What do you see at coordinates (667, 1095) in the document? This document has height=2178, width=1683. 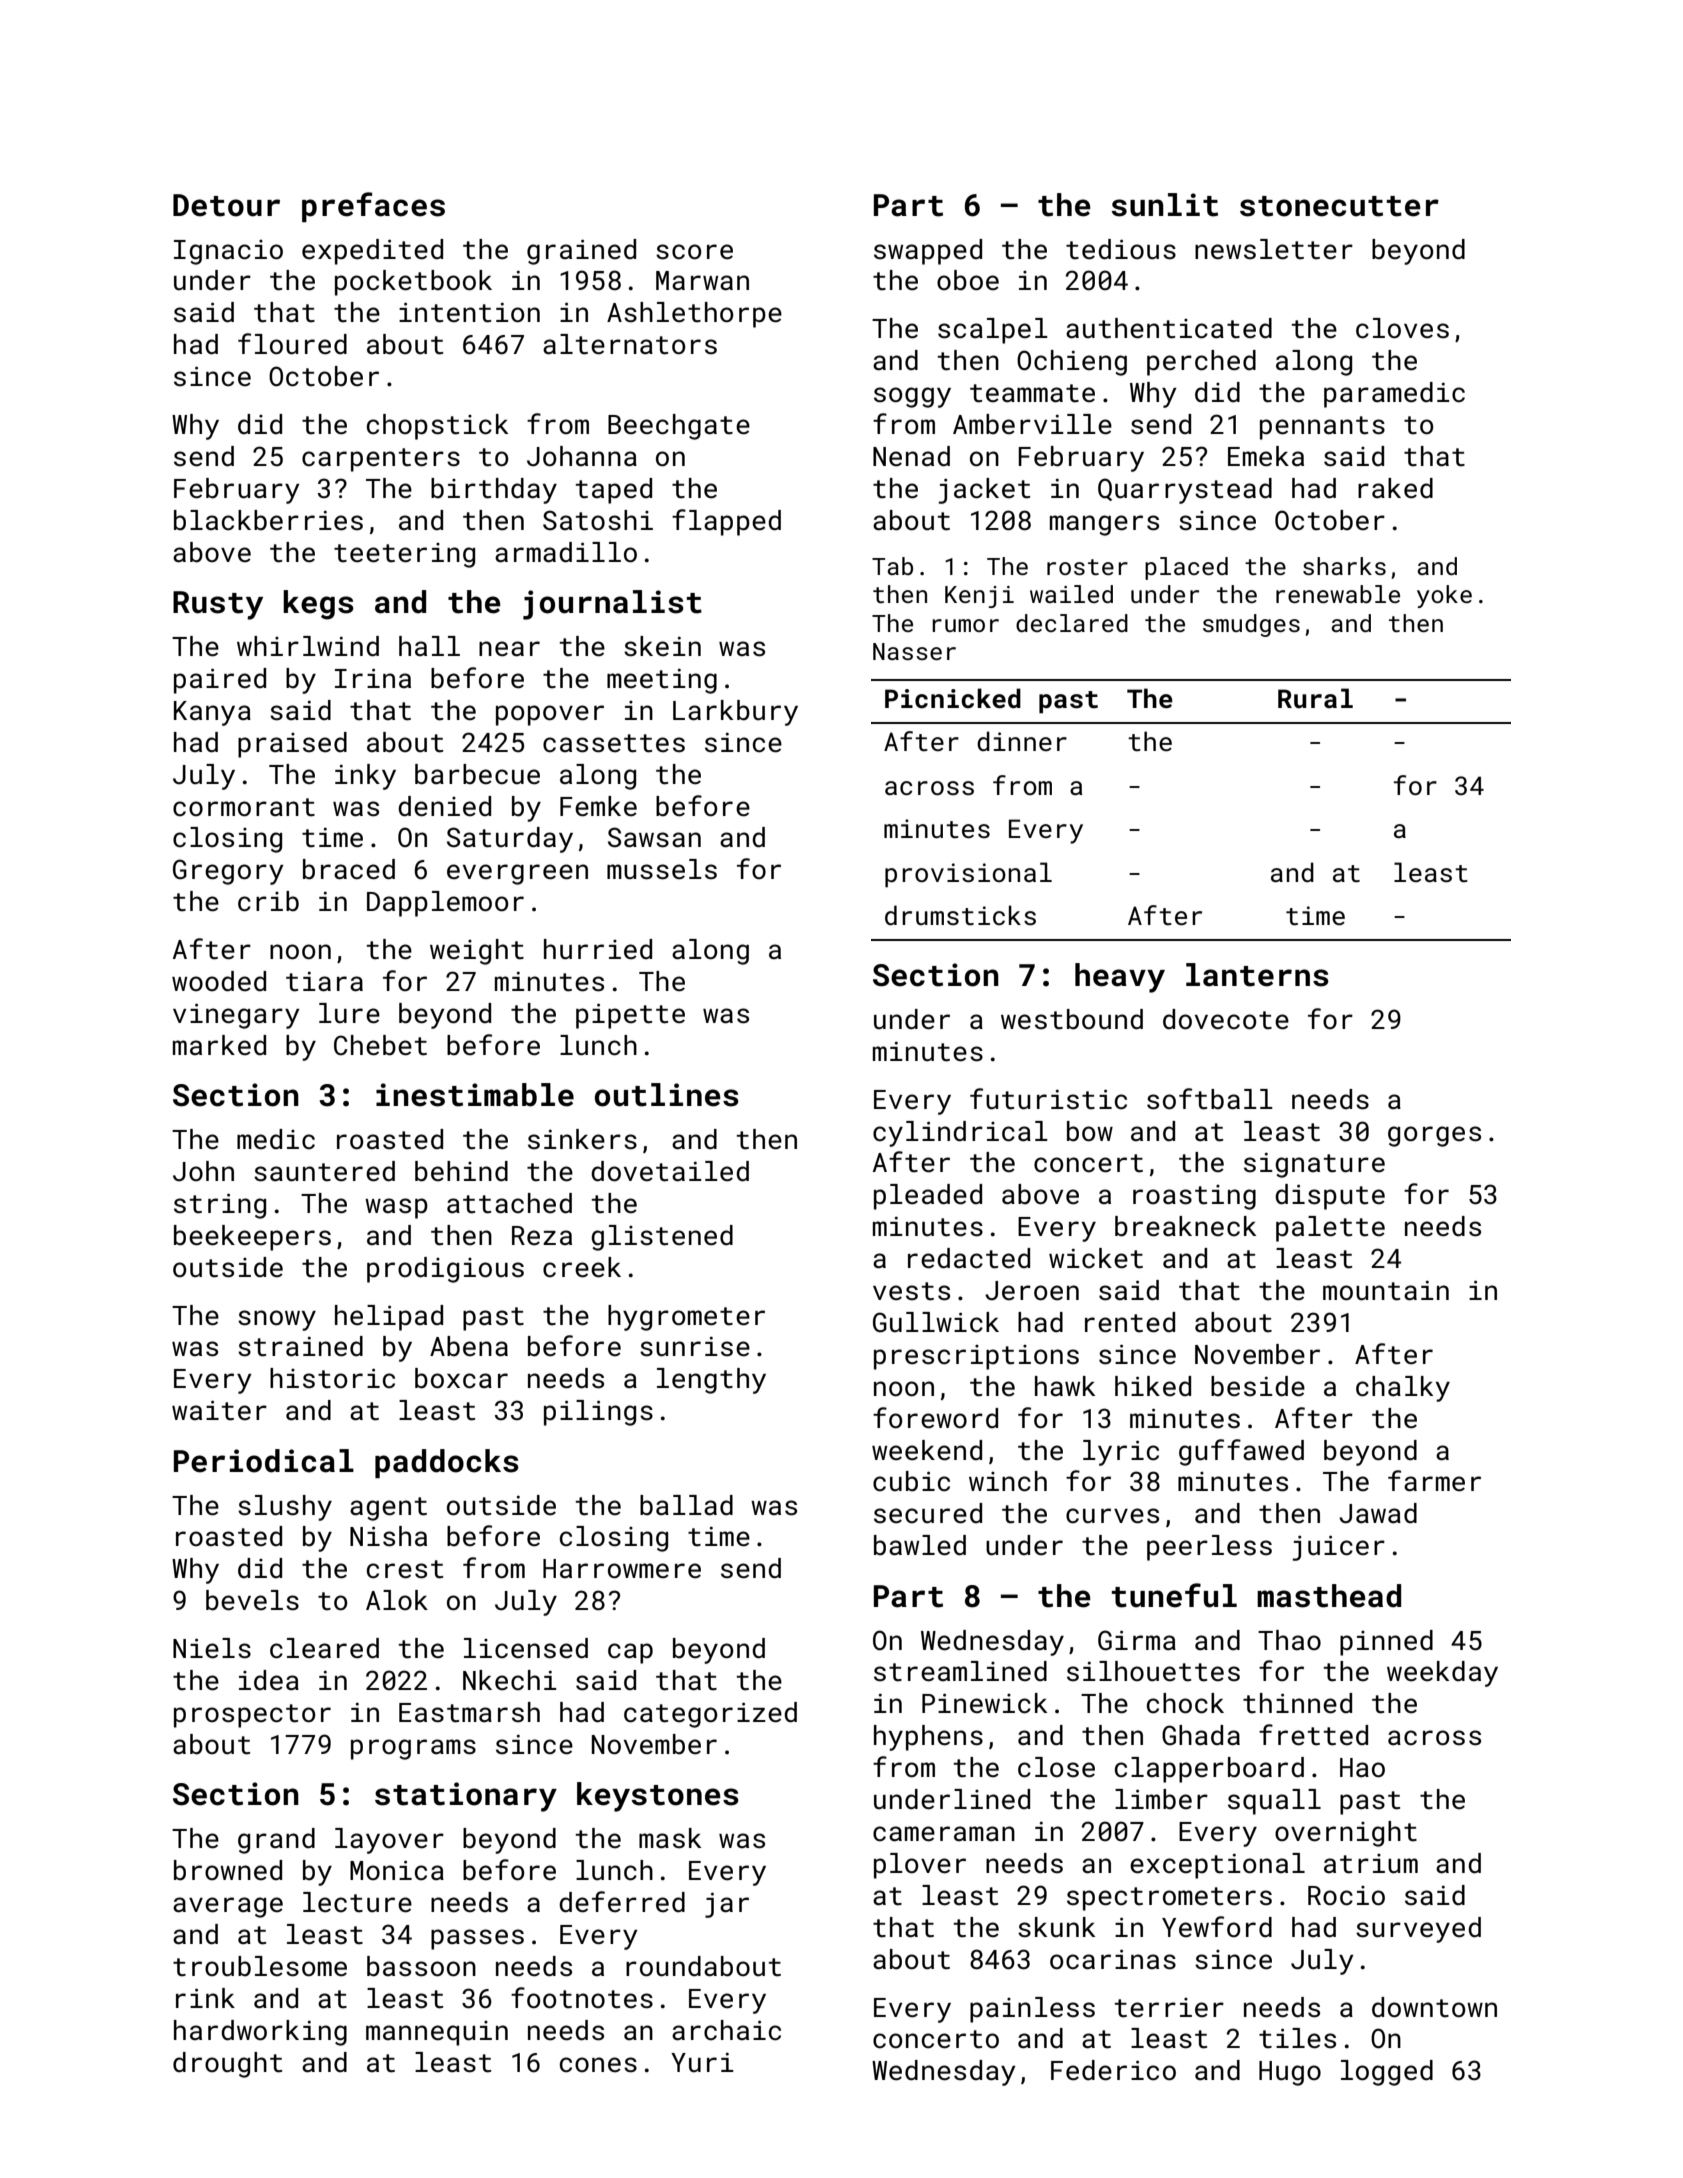 I see `outlines` at bounding box center [667, 1095].
